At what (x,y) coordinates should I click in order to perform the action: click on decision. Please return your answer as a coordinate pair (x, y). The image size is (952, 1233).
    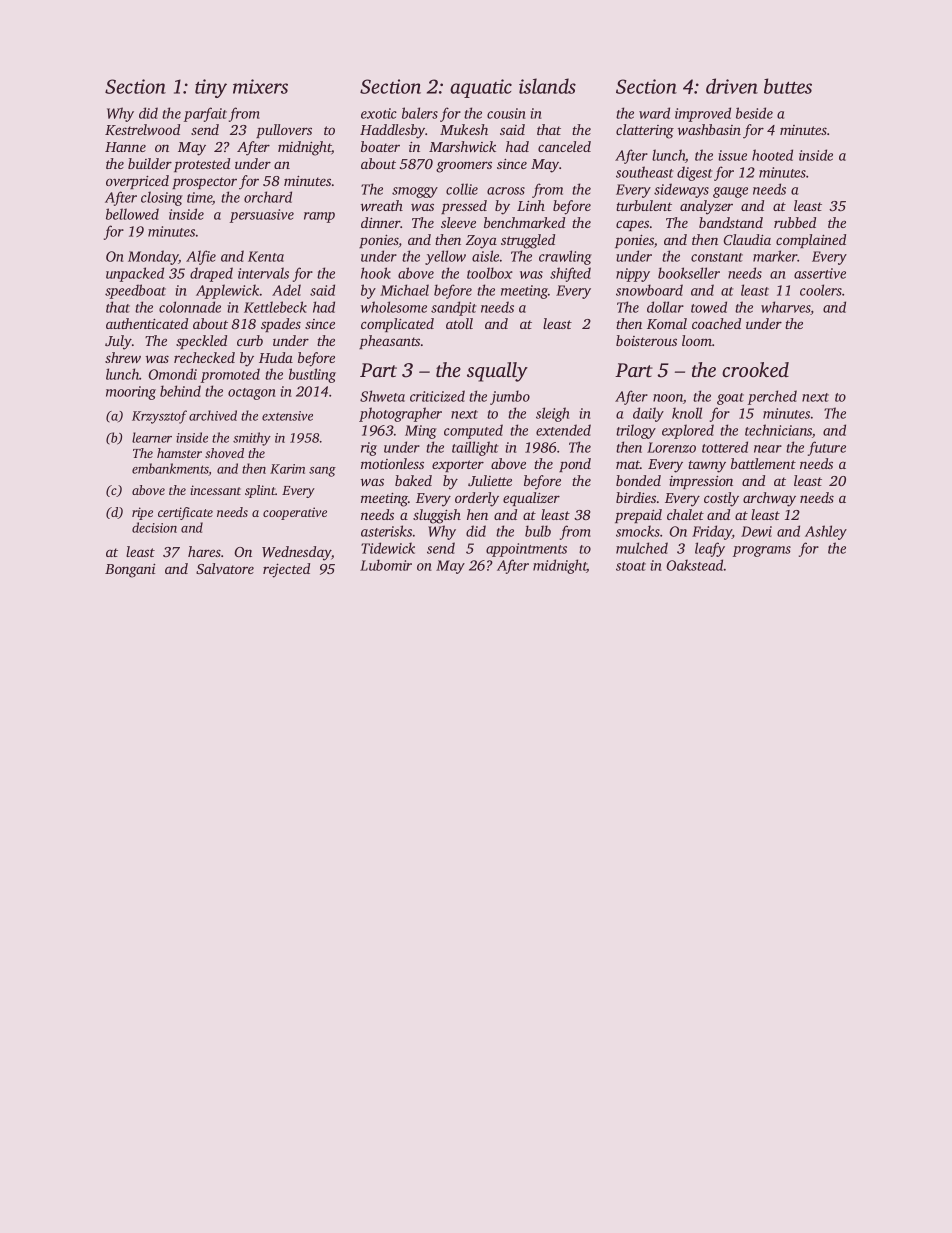
    Looking at the image, I should click on (154, 527).
